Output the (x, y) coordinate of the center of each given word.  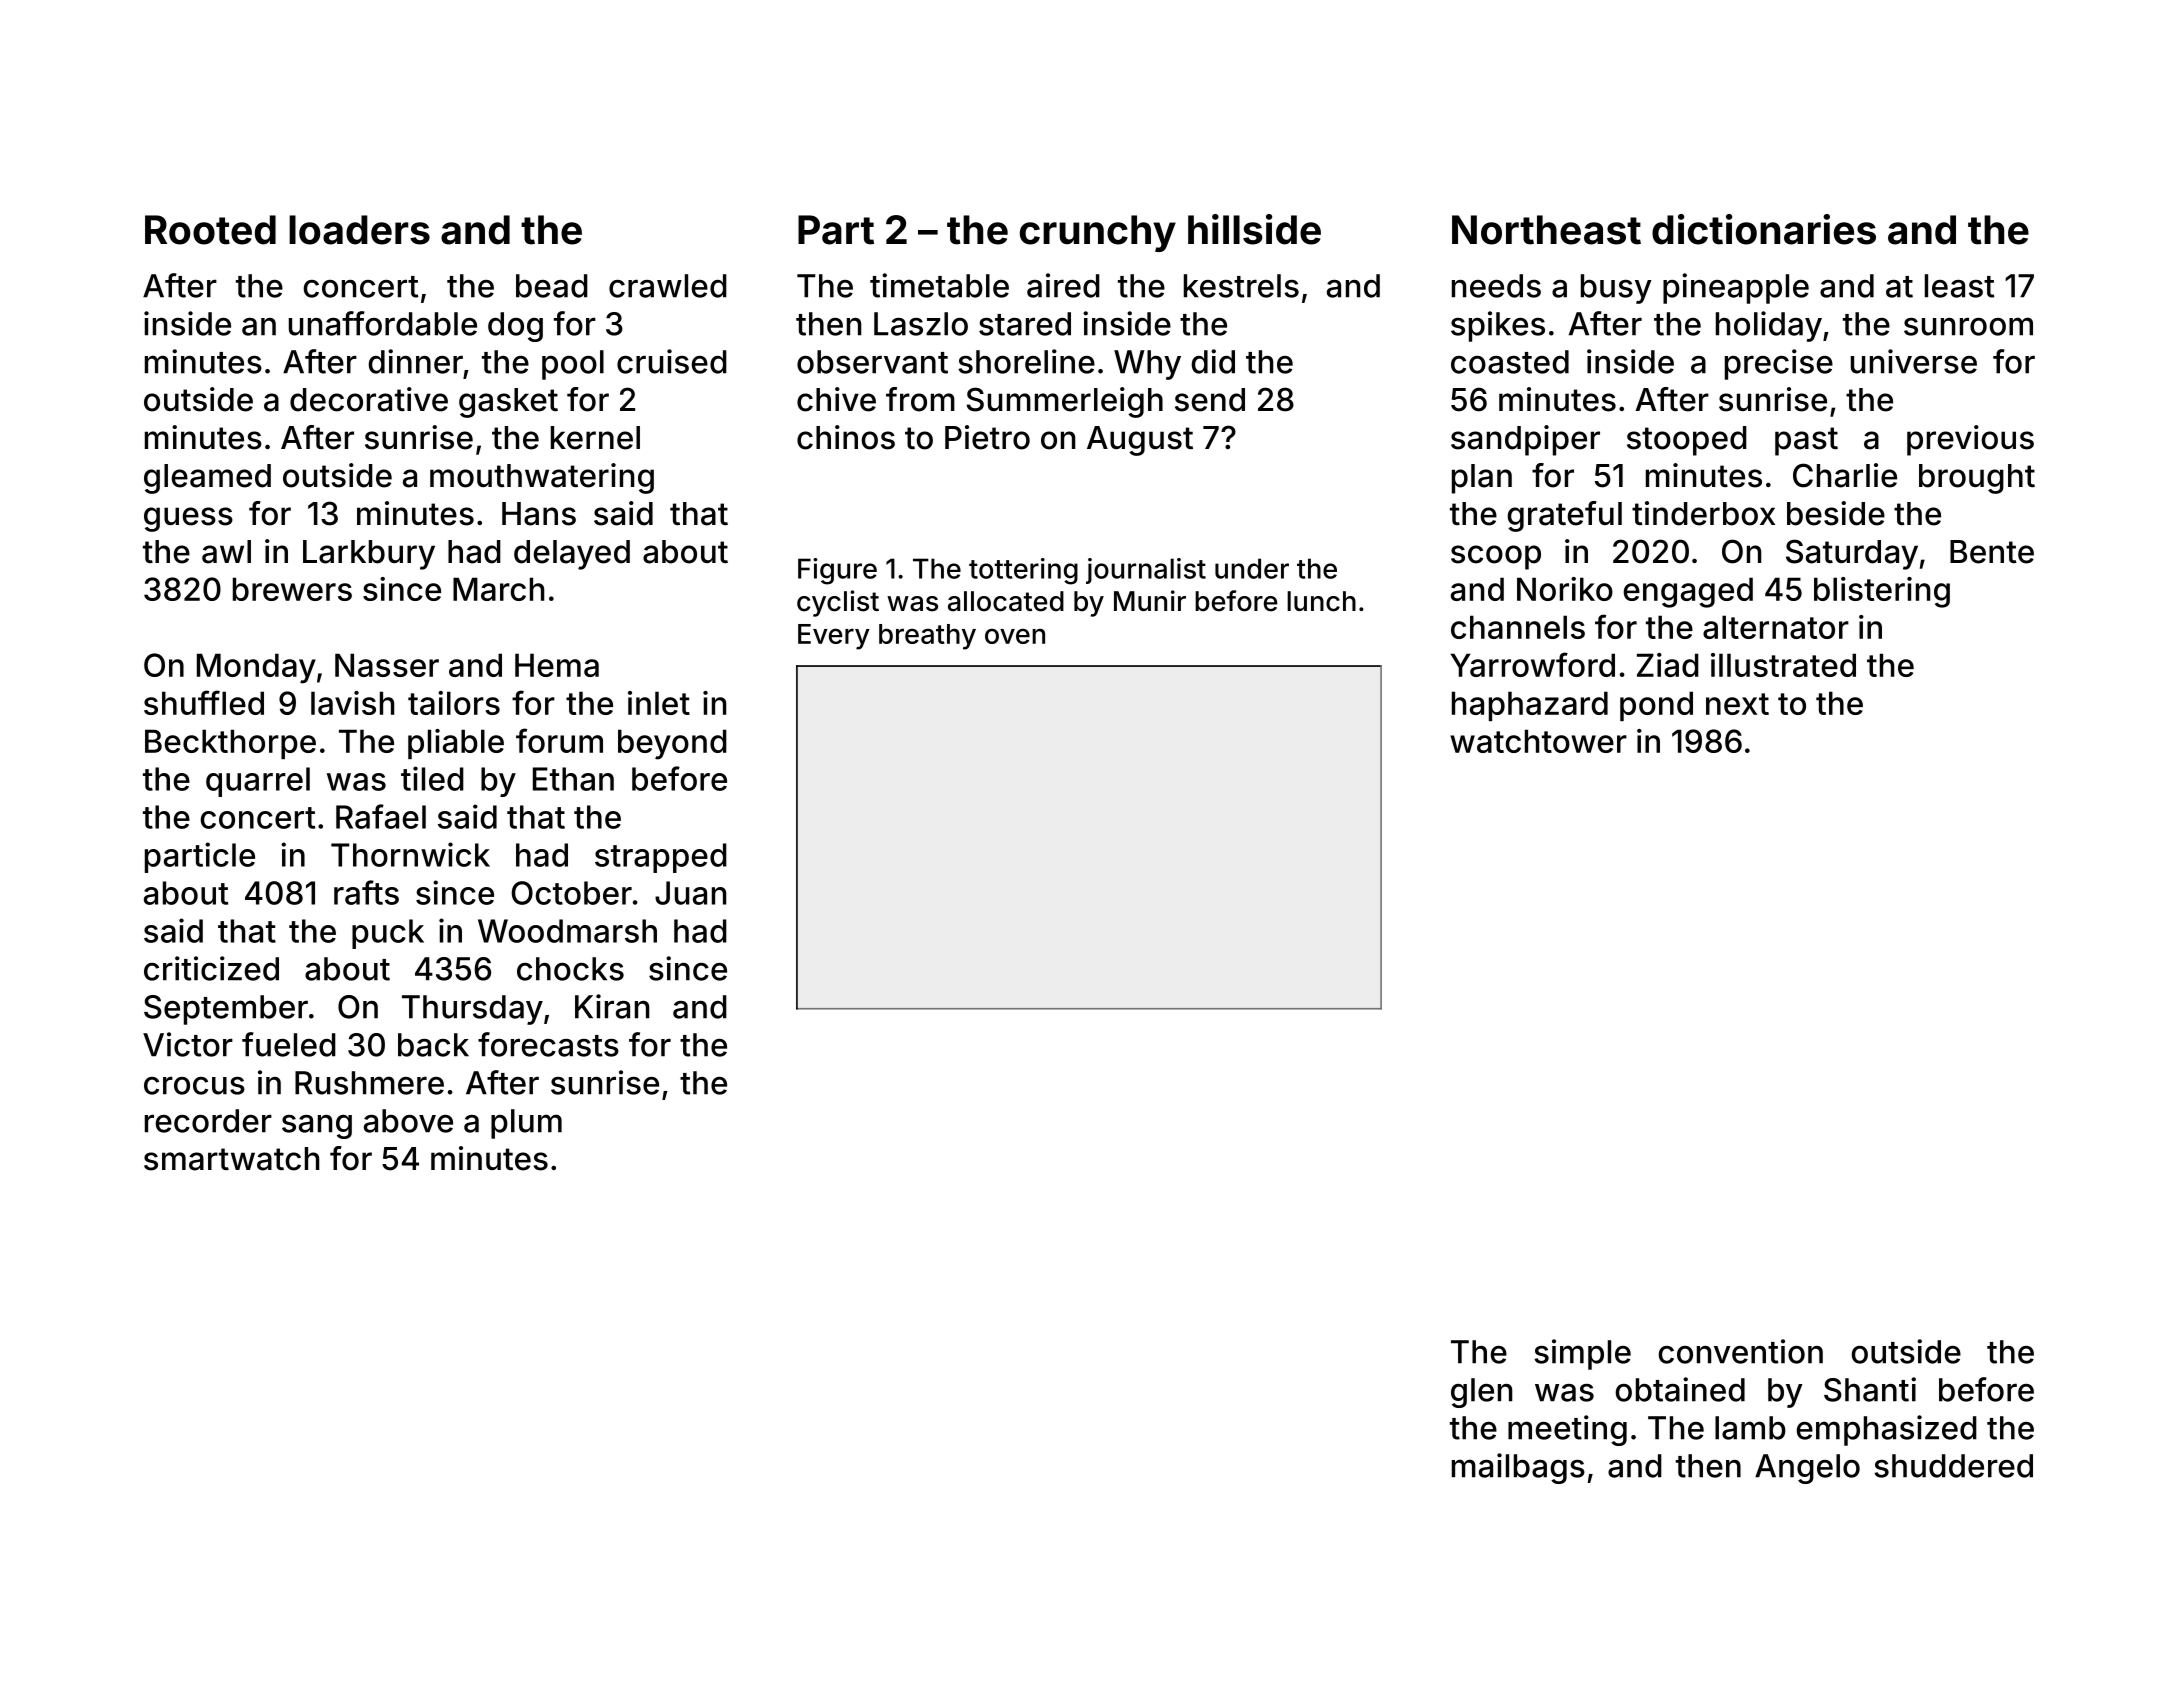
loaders (359, 230)
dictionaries (1764, 229)
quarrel (258, 782)
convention (1740, 1351)
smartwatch (231, 1159)
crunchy (1098, 233)
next (1737, 704)
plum (526, 1124)
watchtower (1538, 741)
